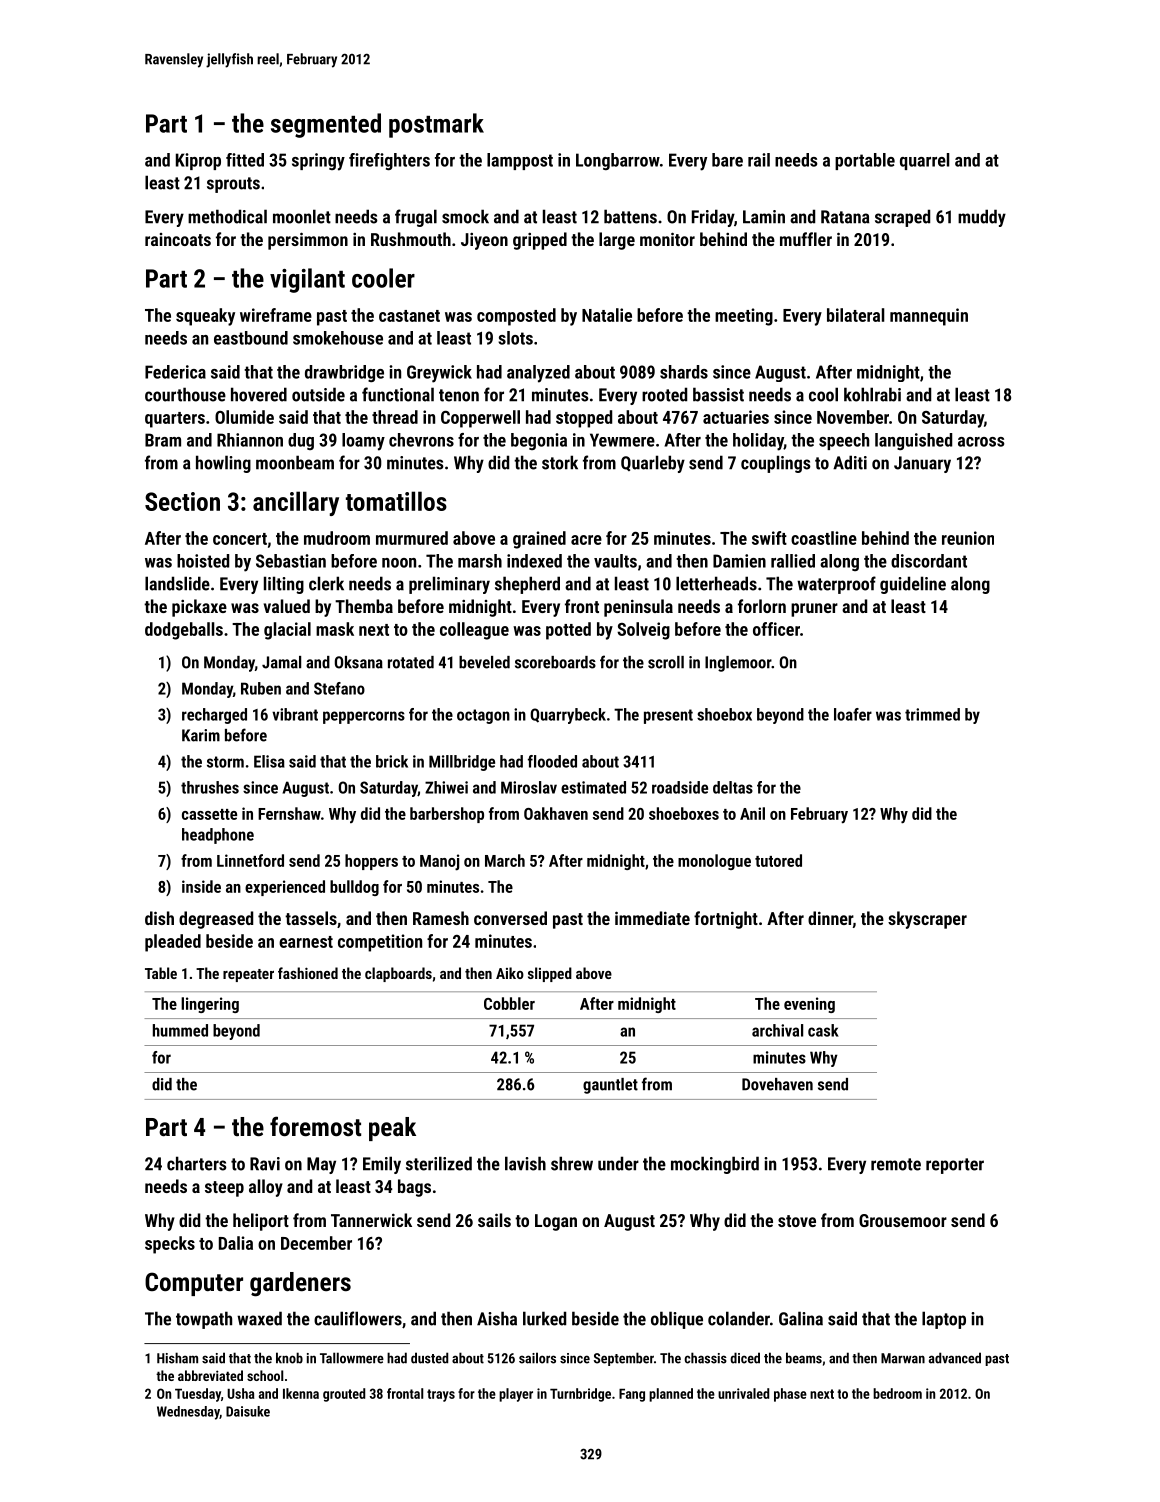 This page has width=1160, height=1502. Describe the element at coordinates (727, 160) in the page. I see `bare` at that location.
